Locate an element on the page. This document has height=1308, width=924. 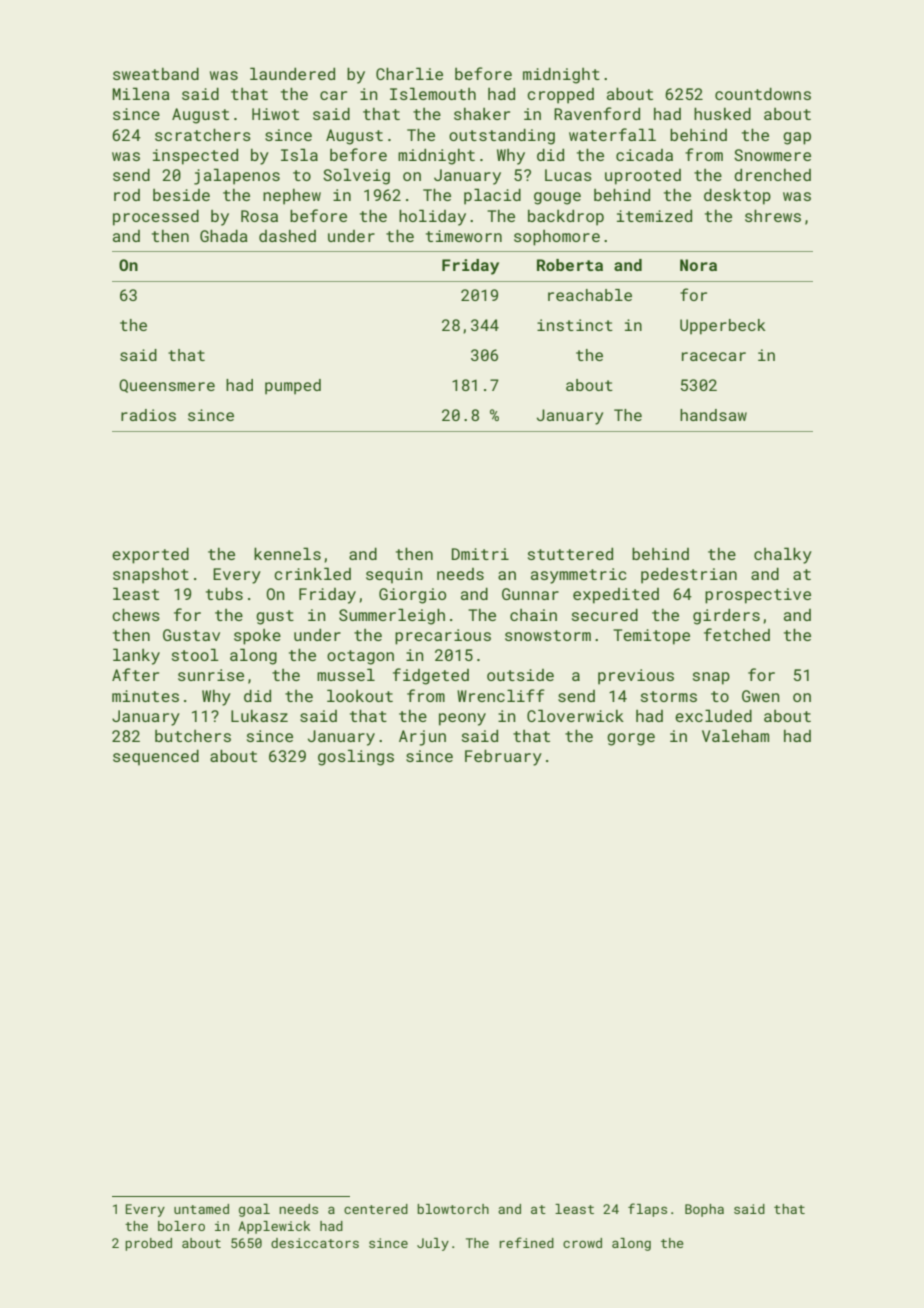
untamed is located at coordinates (201, 1209).
